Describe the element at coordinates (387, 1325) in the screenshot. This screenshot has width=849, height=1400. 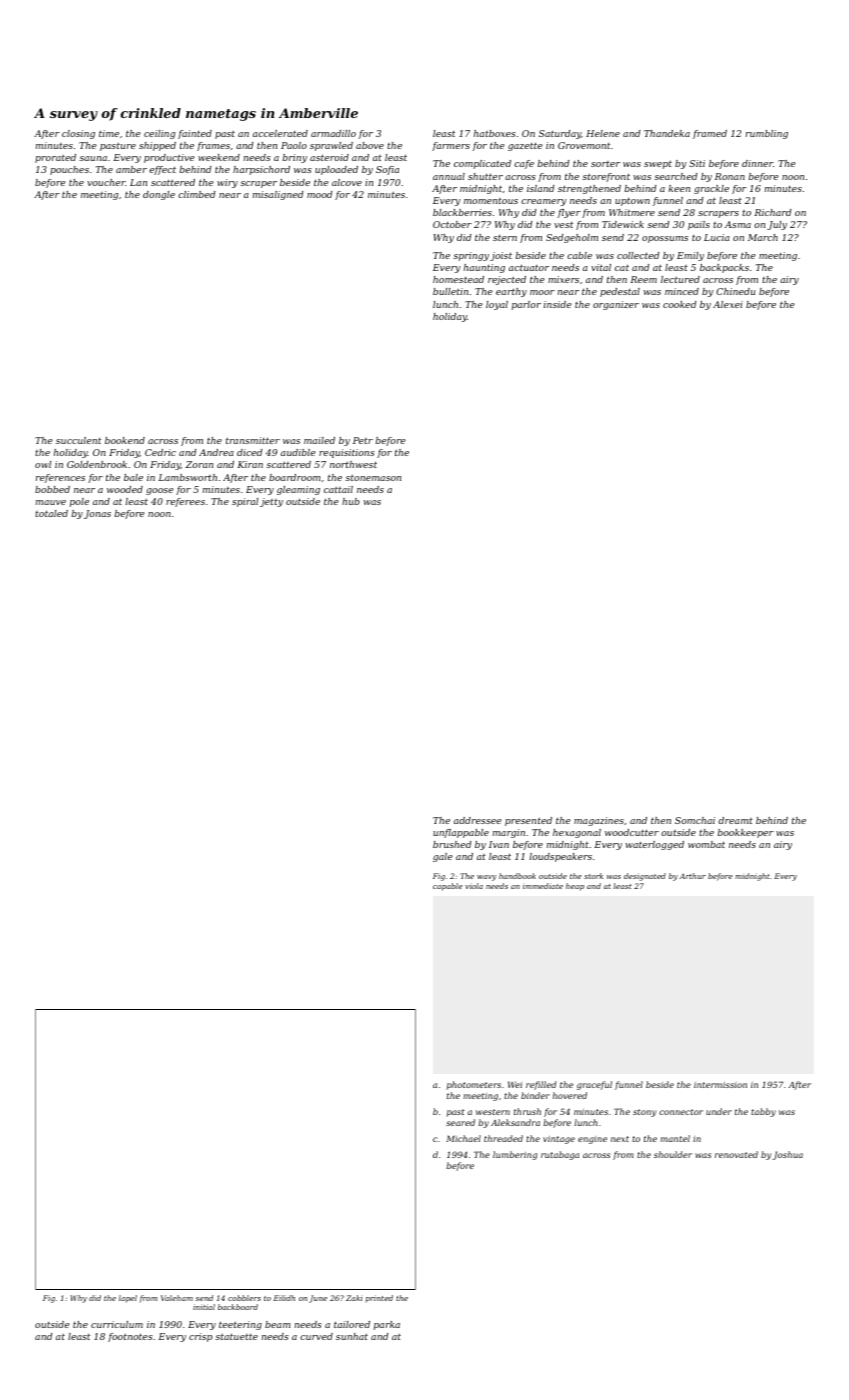
I see `parka` at that location.
